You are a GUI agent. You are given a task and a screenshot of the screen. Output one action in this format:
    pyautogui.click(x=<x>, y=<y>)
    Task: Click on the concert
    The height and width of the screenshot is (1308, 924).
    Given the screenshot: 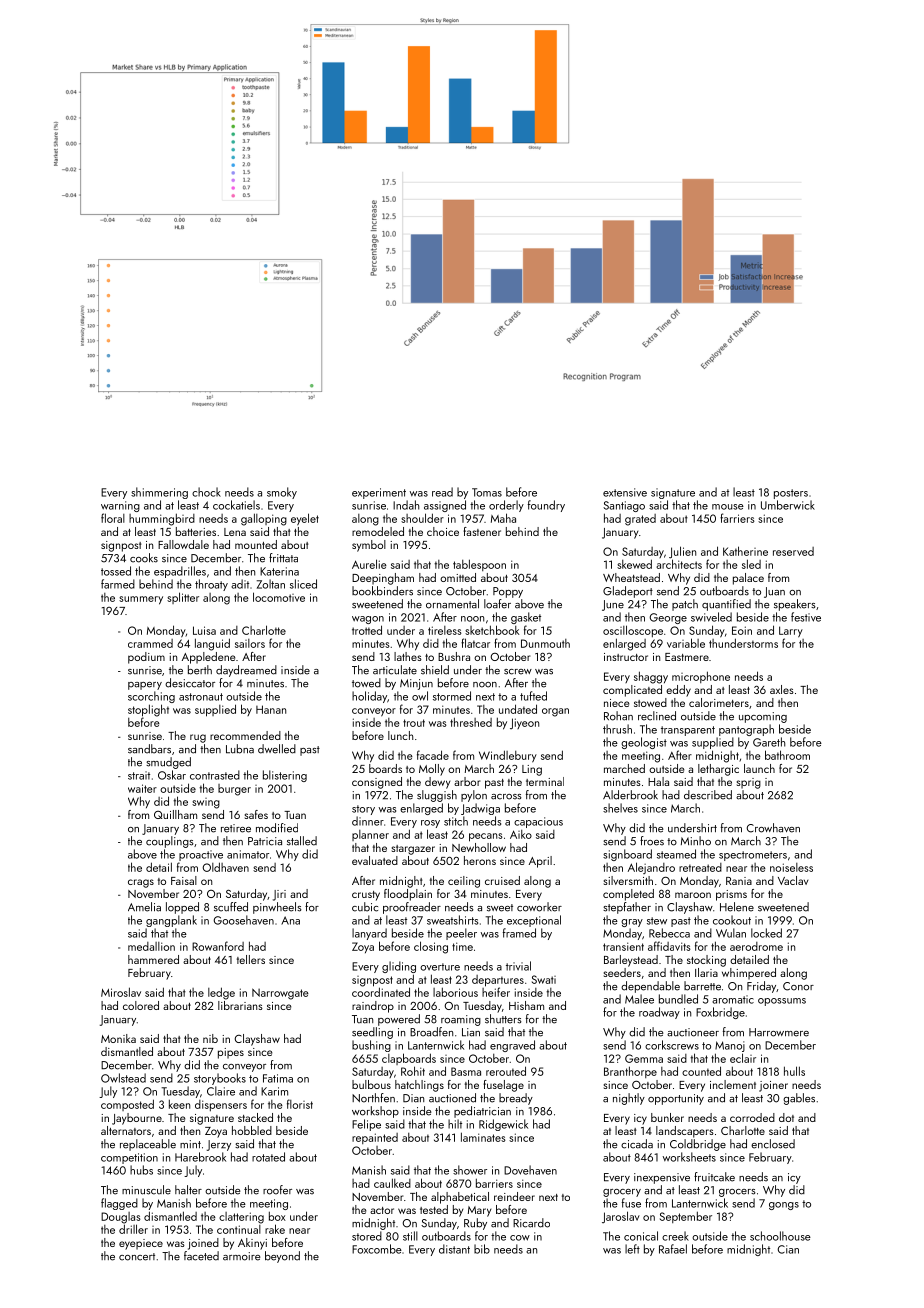 What is the action you would take?
    pyautogui.click(x=137, y=1257)
